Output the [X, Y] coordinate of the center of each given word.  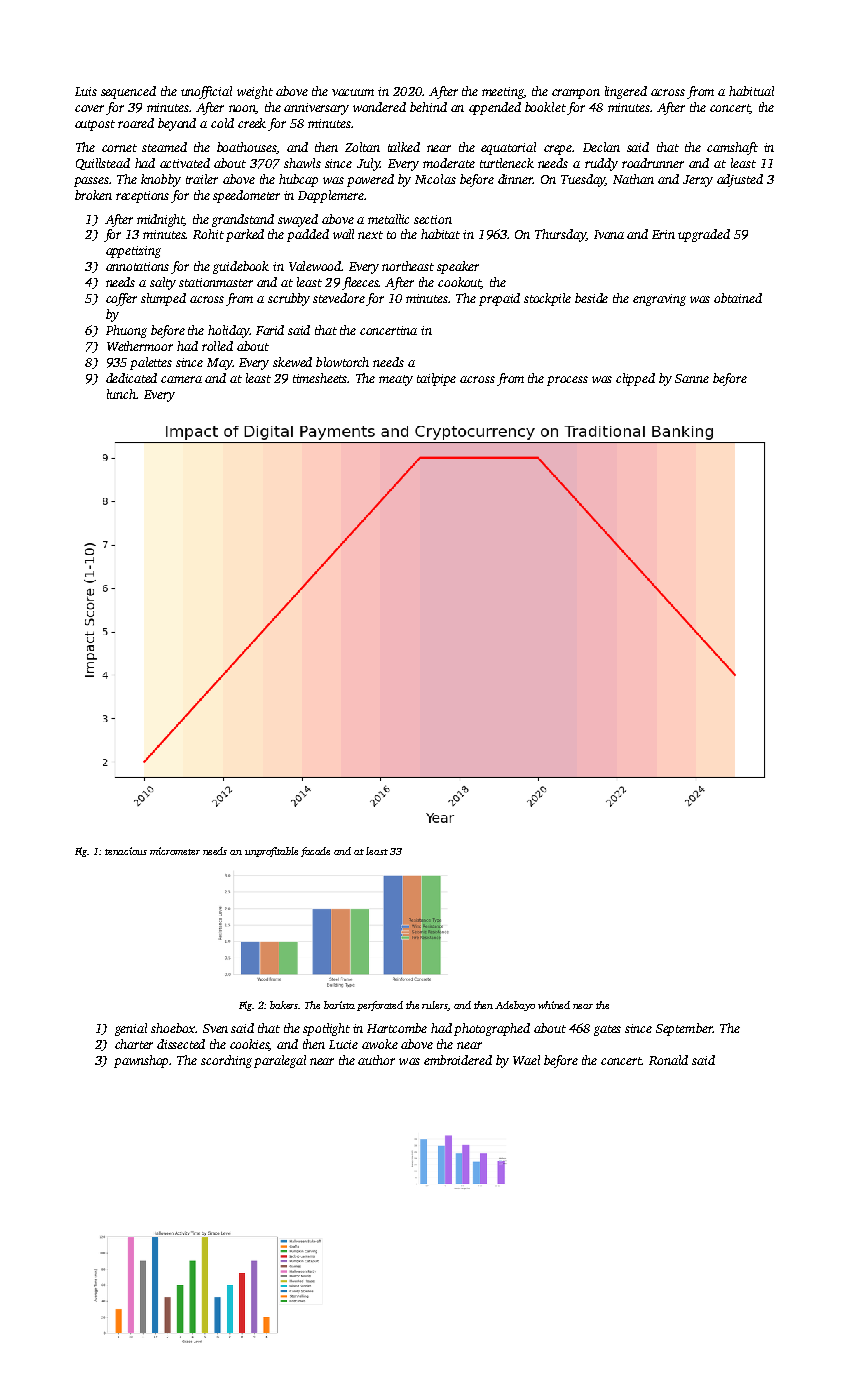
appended [495, 108]
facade [315, 852]
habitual [751, 91]
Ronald [668, 1060]
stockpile [547, 299]
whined [554, 1005]
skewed [292, 362]
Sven [215, 1028]
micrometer [175, 851]
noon [242, 108]
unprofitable [271, 852]
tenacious [126, 851]
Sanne [692, 378]
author [376, 1060]
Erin [663, 234]
